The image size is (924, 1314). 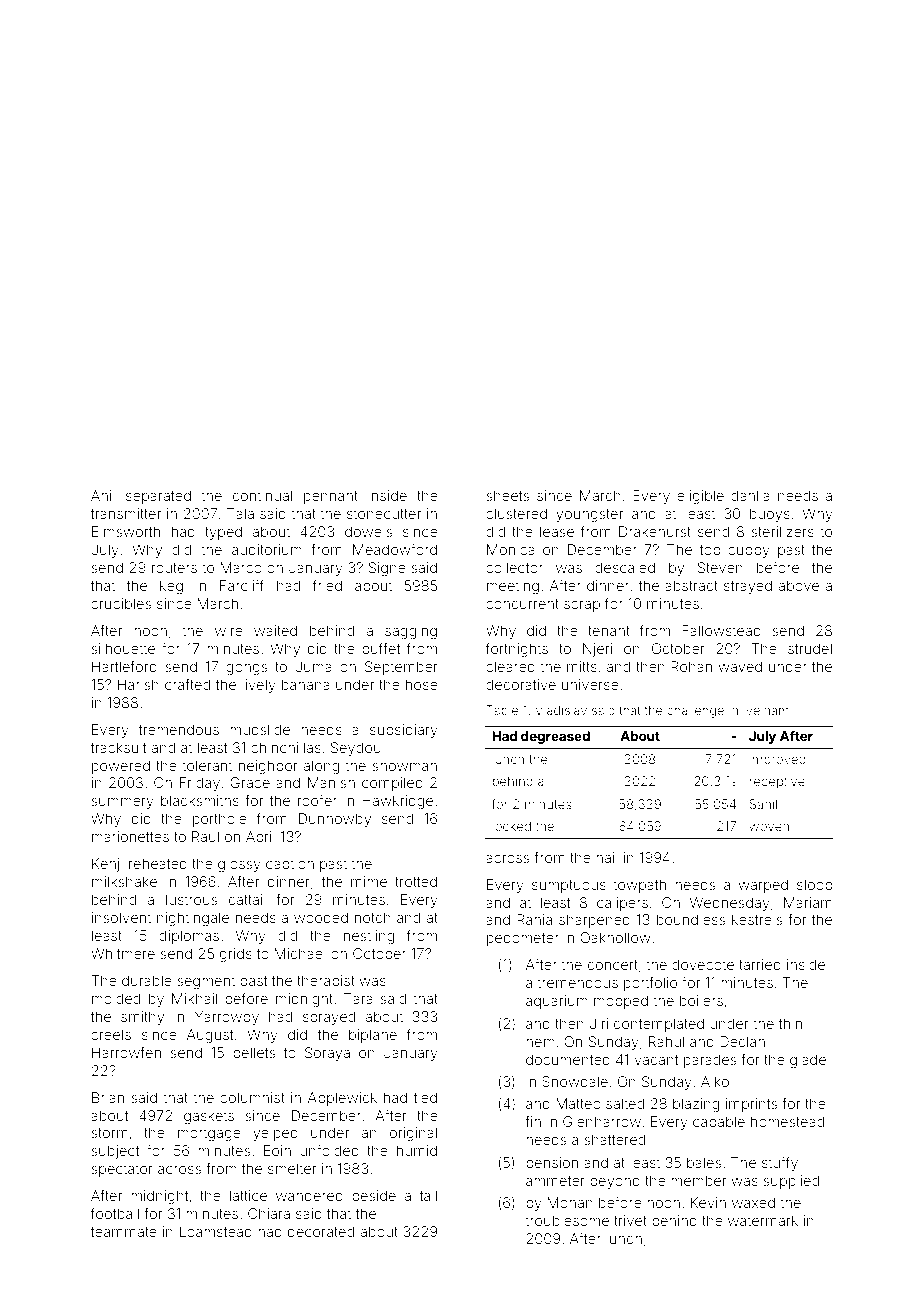 I want to click on continual, so click(x=262, y=495).
